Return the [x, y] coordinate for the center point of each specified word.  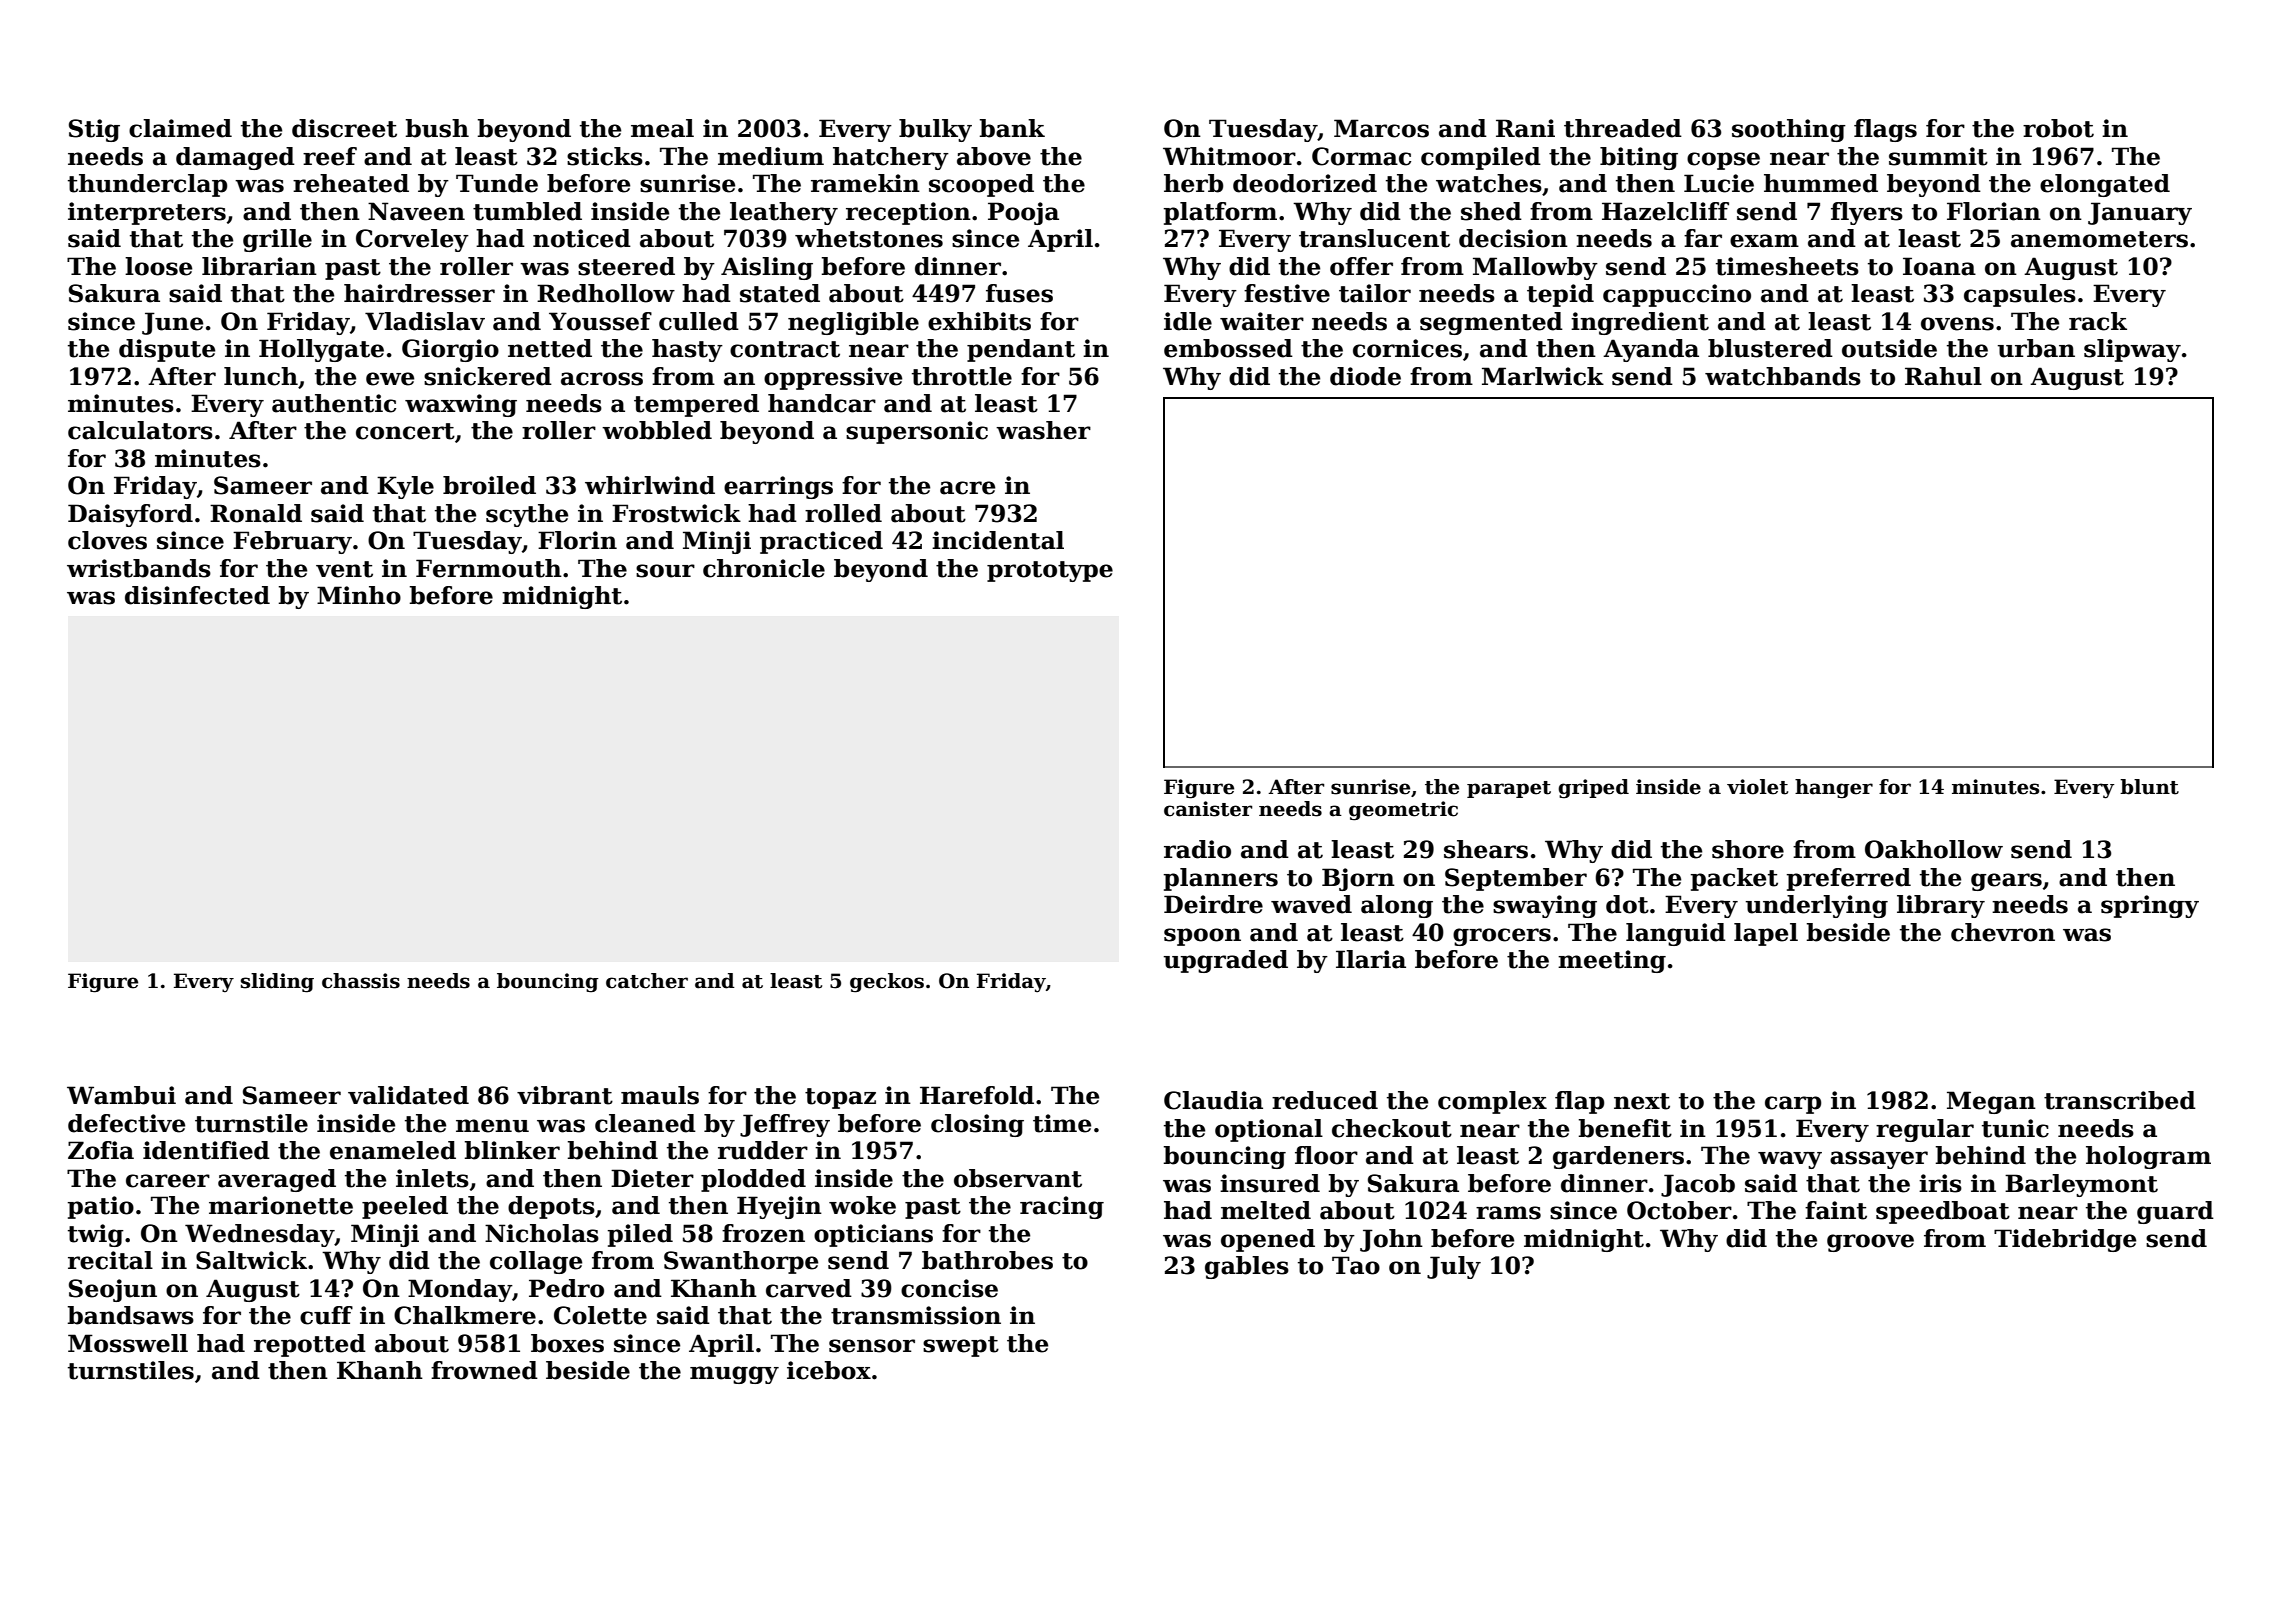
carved [809, 1288]
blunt [2149, 787]
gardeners [1618, 1157]
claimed [180, 128]
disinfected [197, 595]
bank [1012, 128]
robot [2058, 128]
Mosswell [128, 1343]
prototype [1050, 571]
